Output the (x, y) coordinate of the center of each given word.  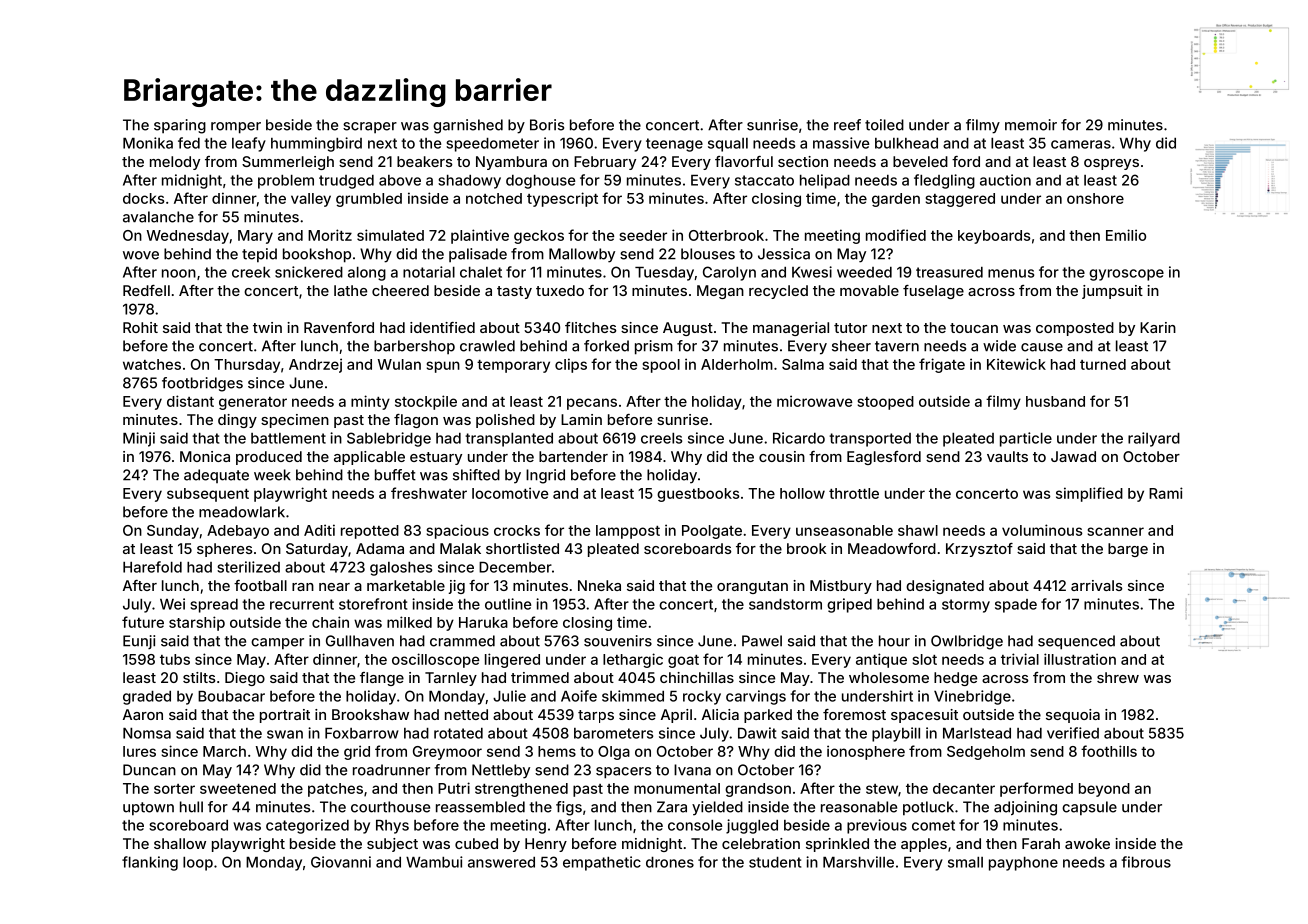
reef (847, 125)
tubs (175, 659)
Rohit (140, 327)
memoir (1031, 125)
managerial (791, 329)
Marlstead (977, 733)
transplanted (509, 440)
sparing (180, 126)
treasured (949, 272)
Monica (205, 456)
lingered (512, 660)
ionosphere (866, 752)
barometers (613, 733)
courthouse (390, 807)
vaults (1007, 456)
